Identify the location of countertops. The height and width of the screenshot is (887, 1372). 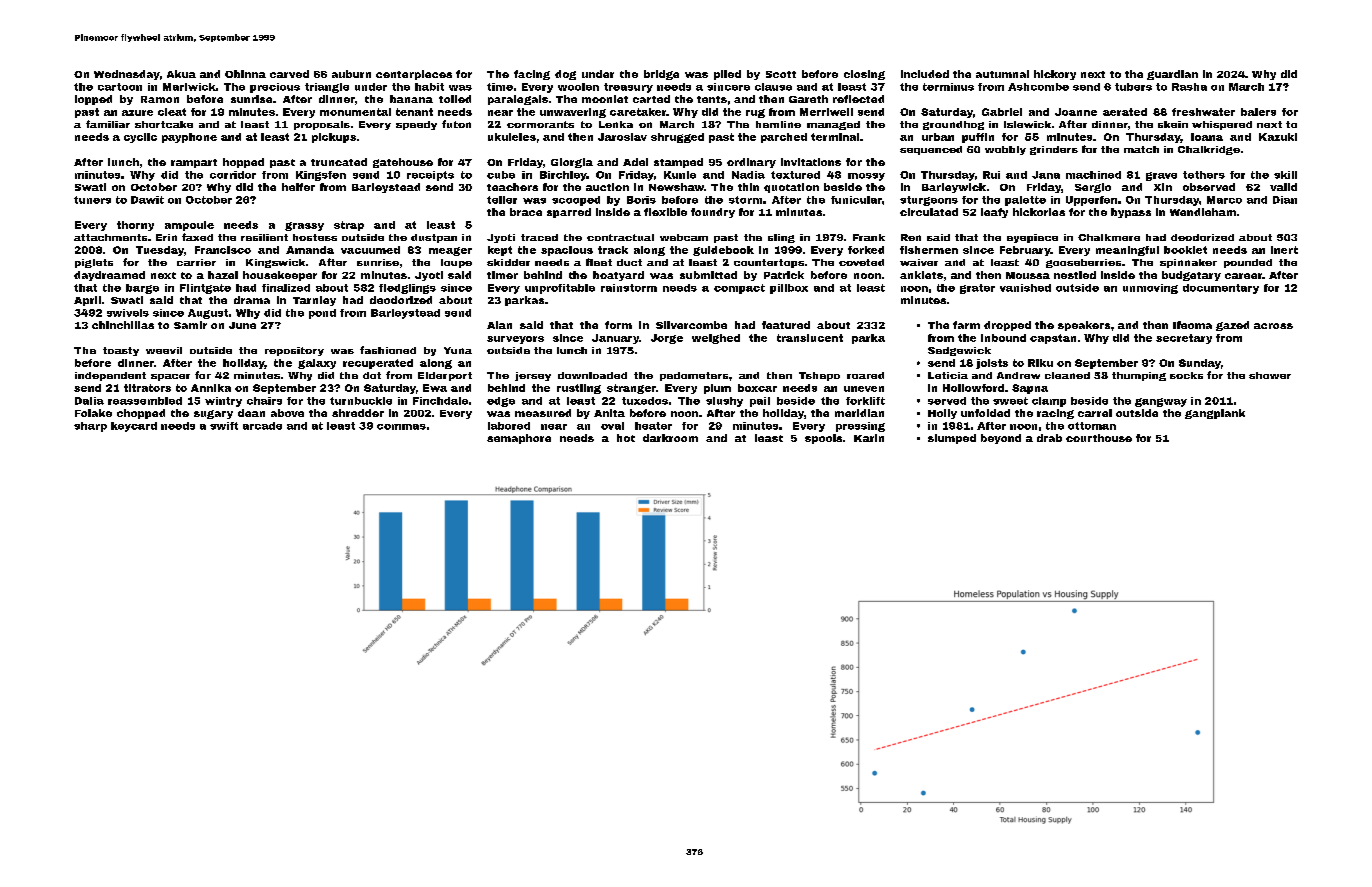
(769, 263).
